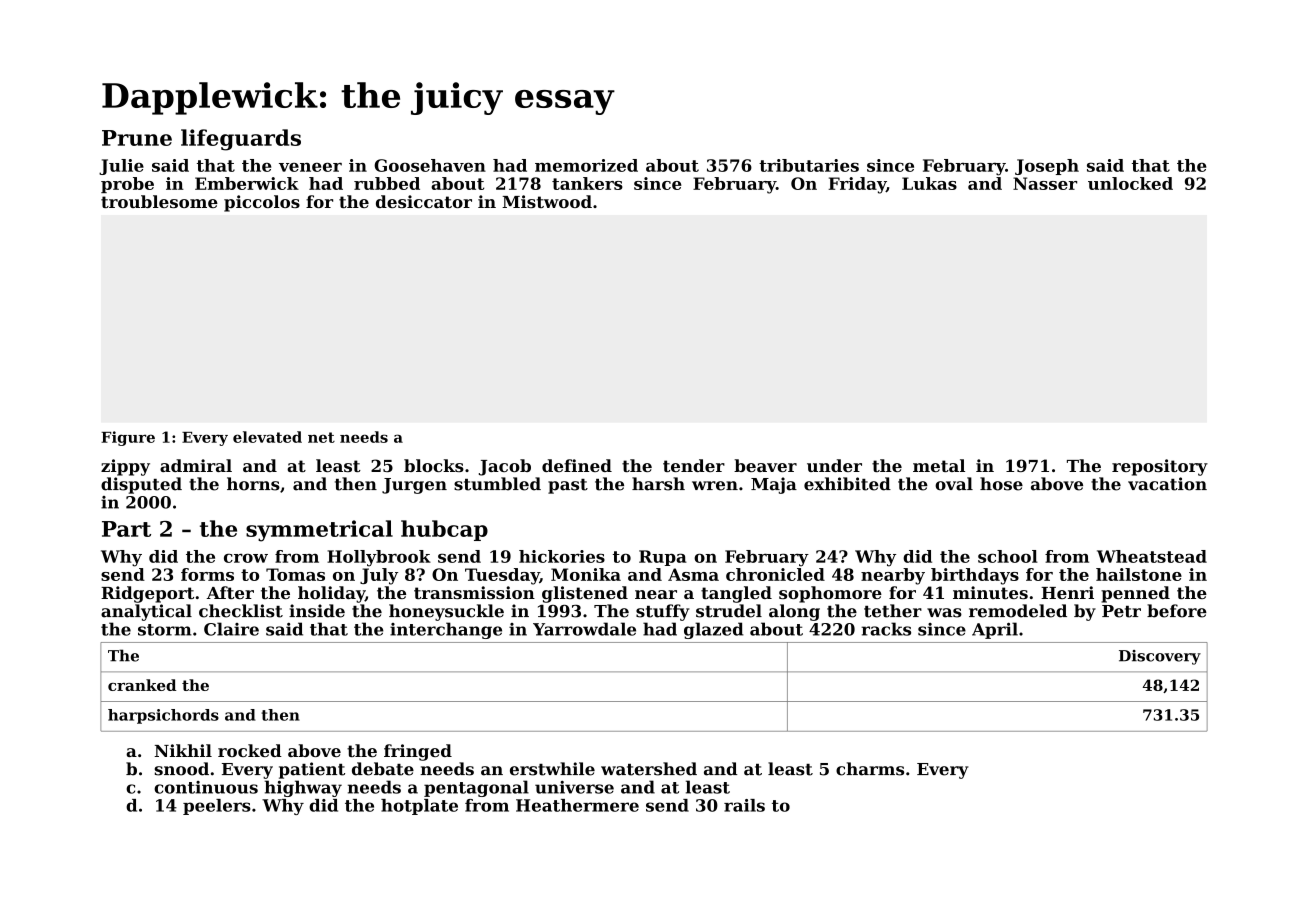 Image resolution: width=1308 pixels, height=924 pixels. I want to click on piccolos, so click(262, 203).
